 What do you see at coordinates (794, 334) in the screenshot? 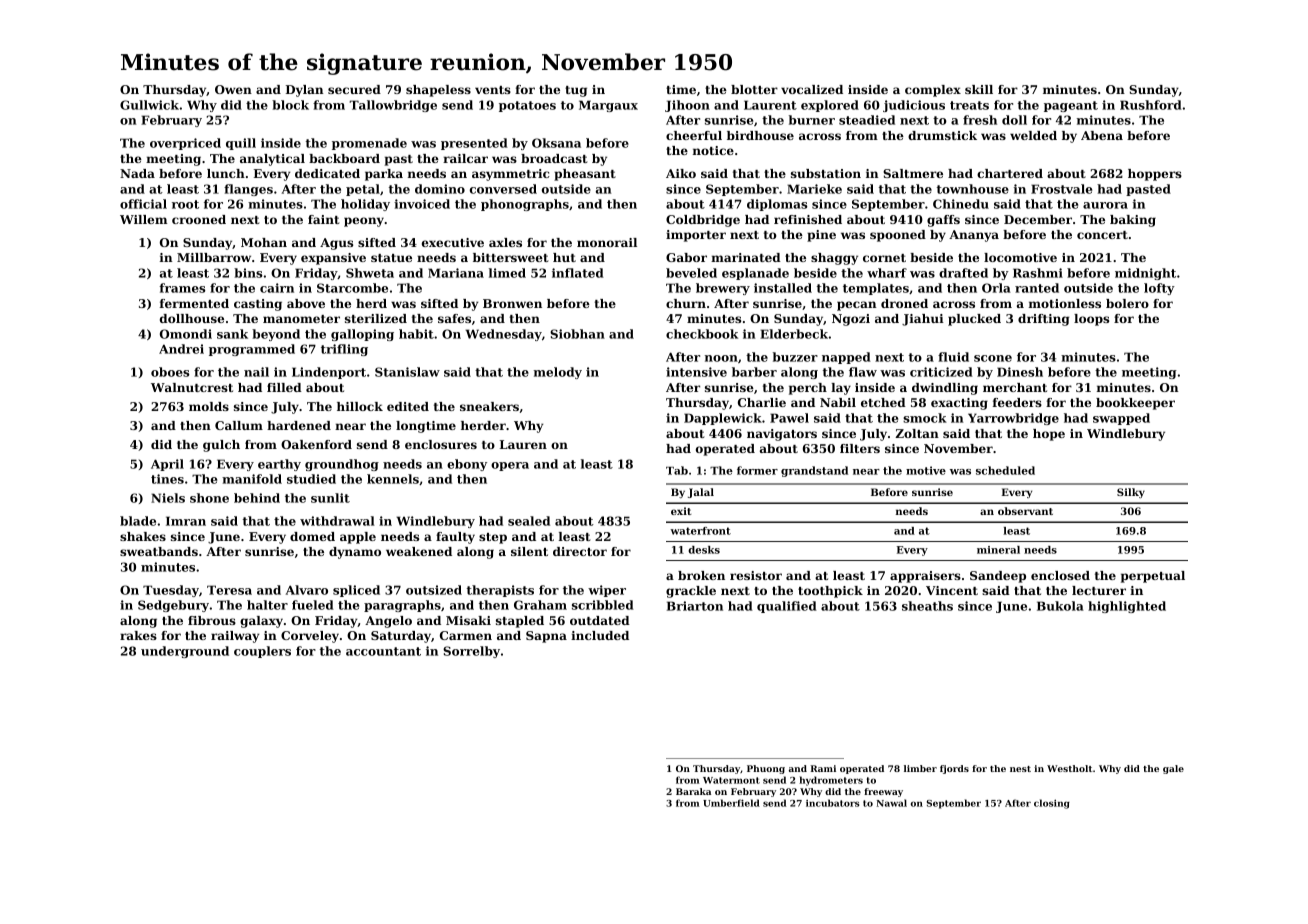
I see `Elderbeck` at bounding box center [794, 334].
